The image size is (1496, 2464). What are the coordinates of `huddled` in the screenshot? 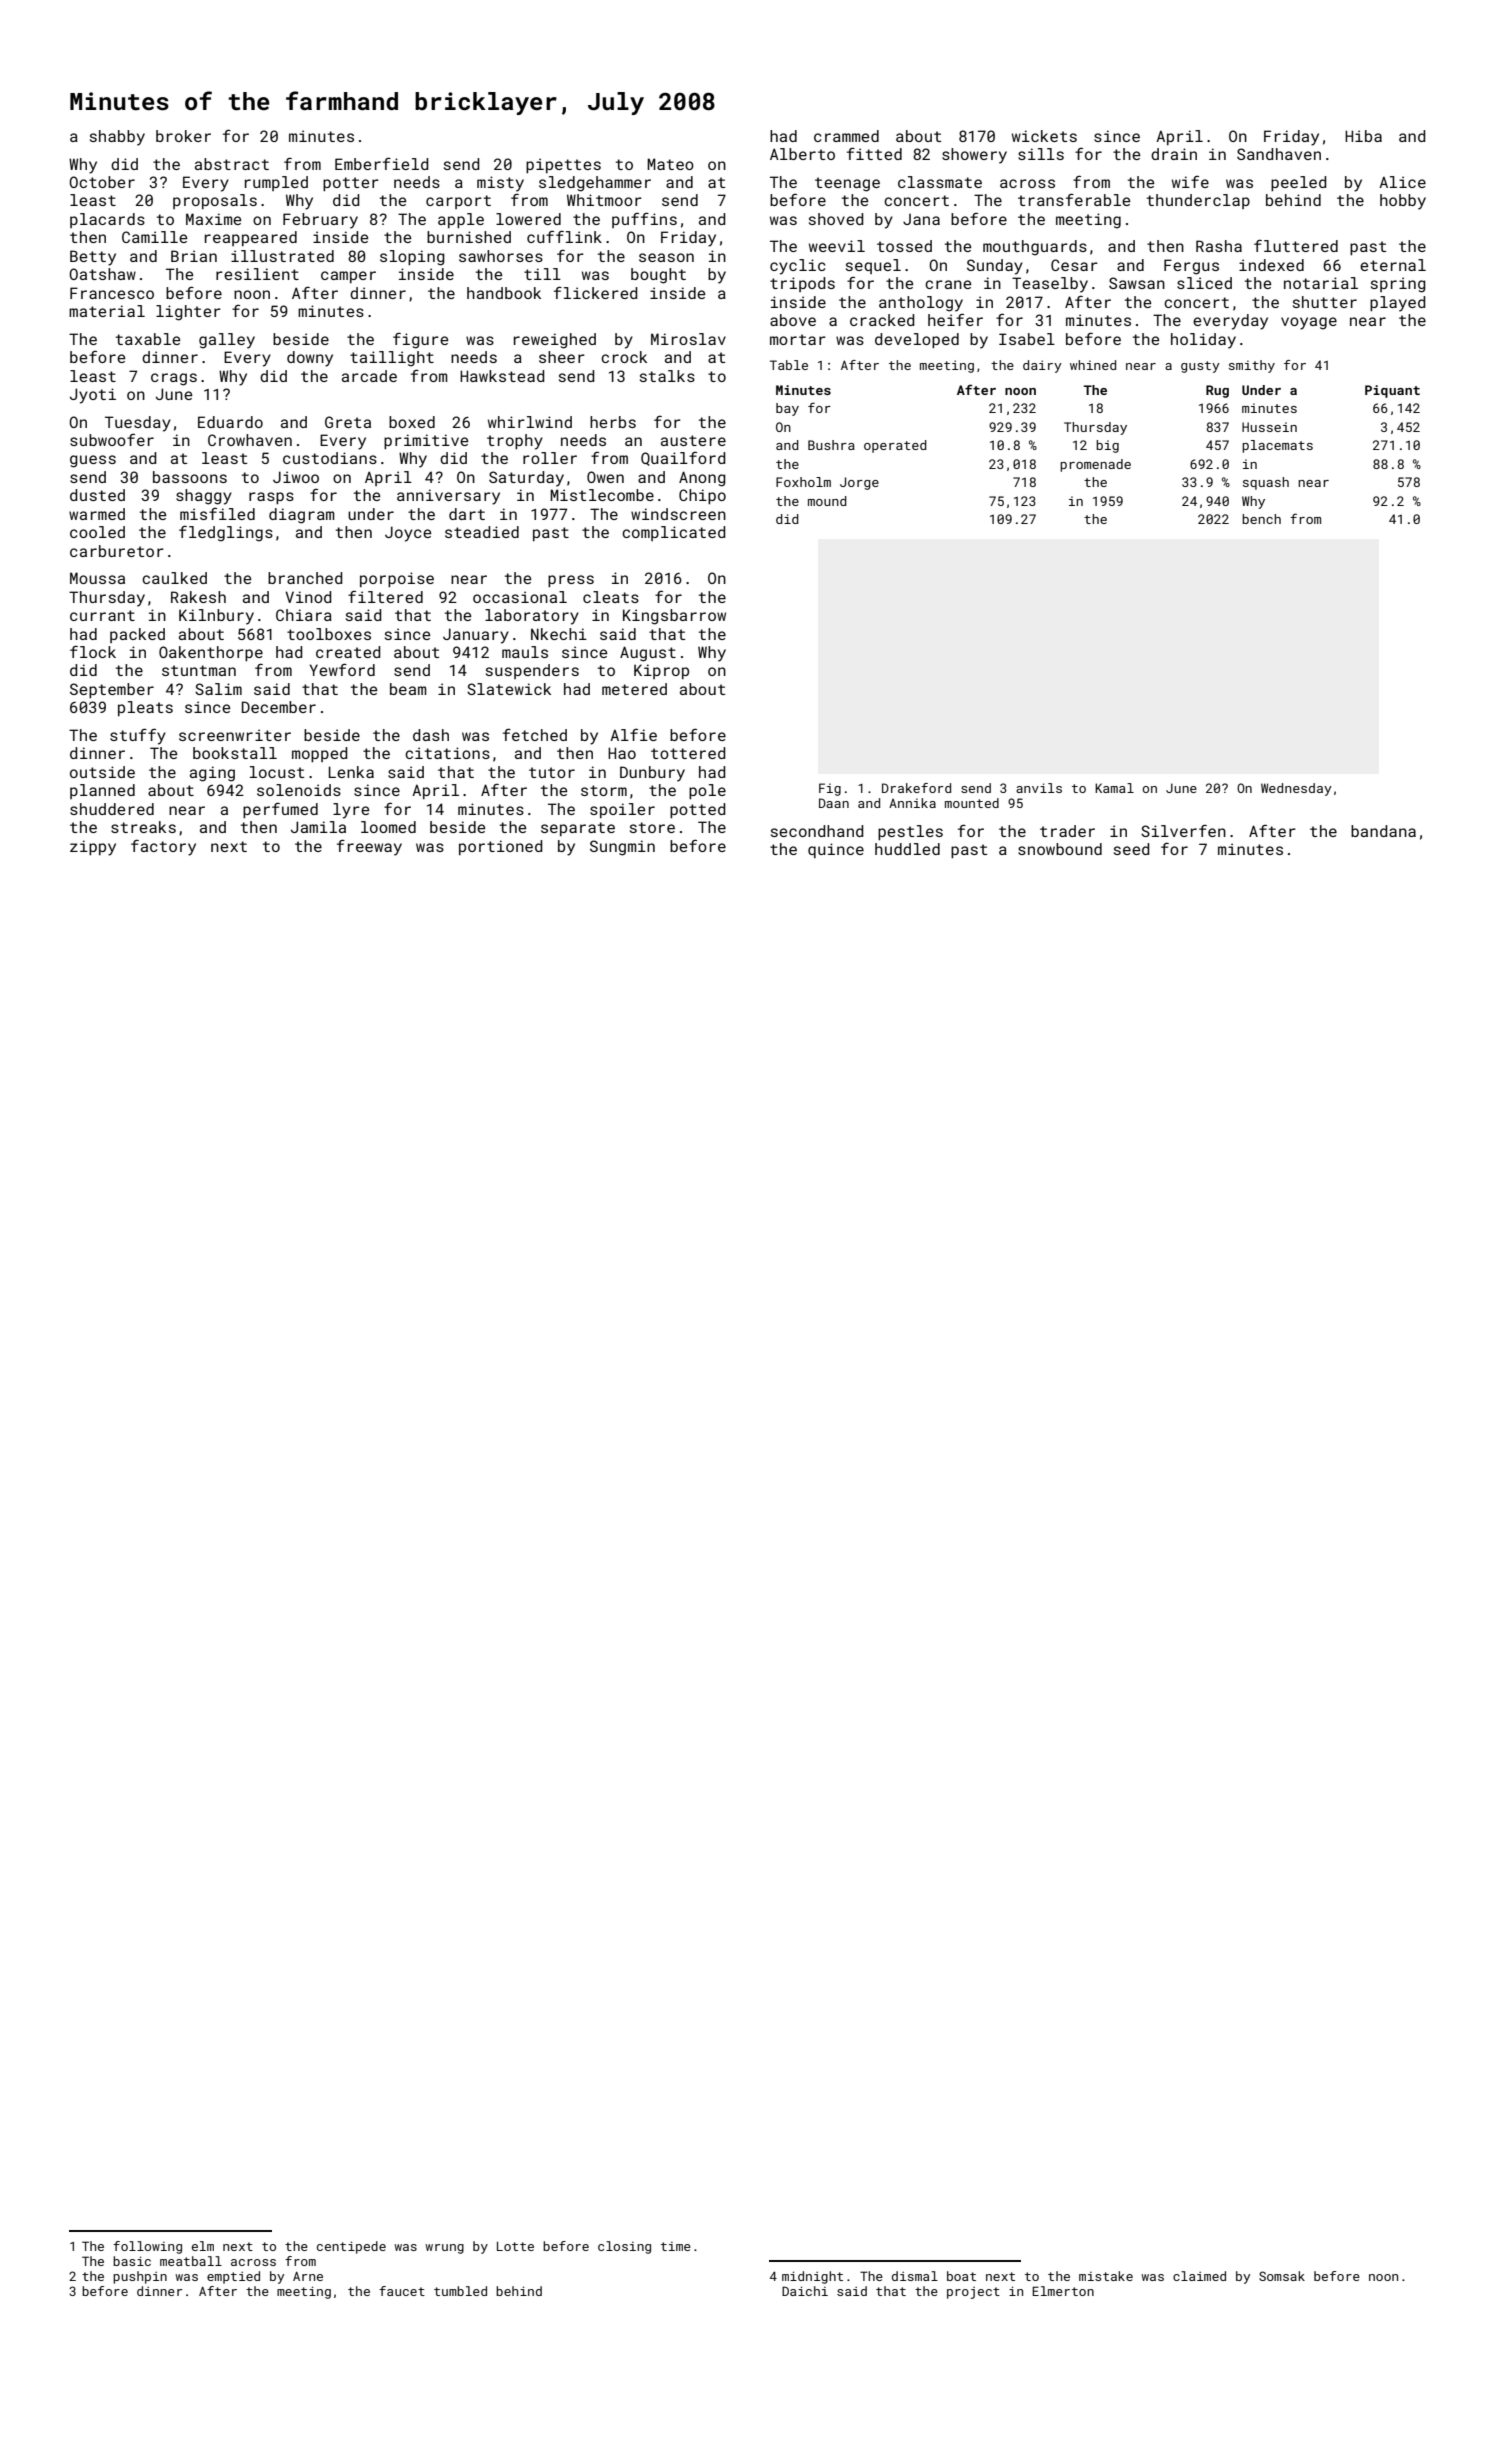 It's located at (907, 849).
